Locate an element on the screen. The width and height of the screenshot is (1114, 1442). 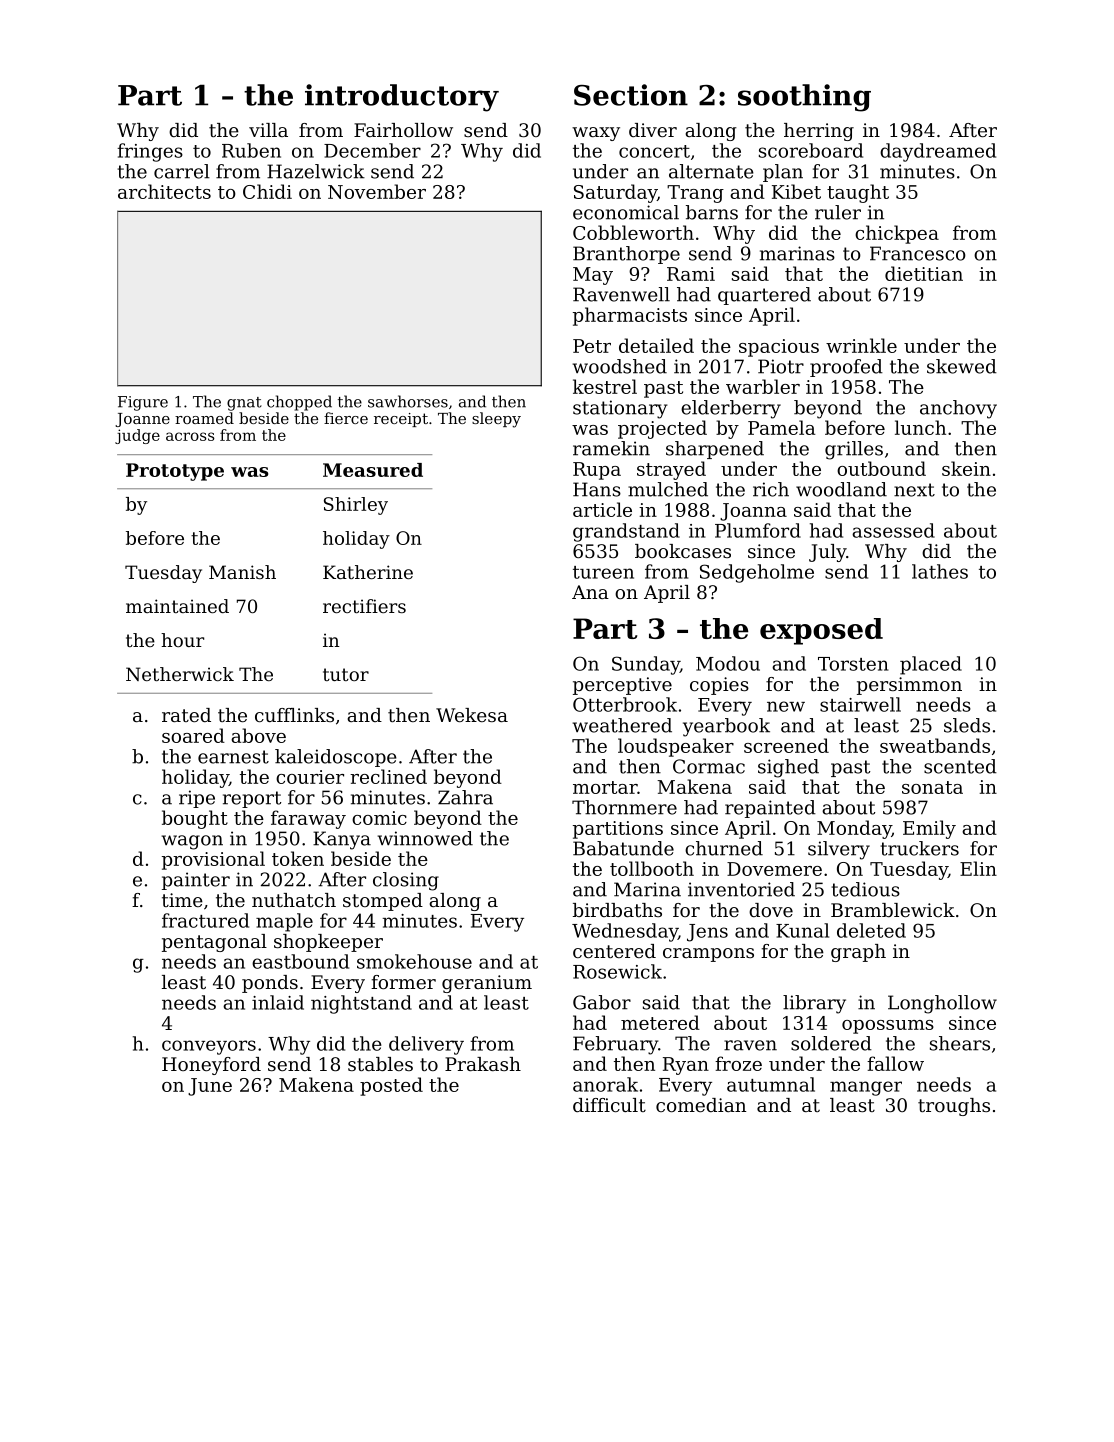
waxy is located at coordinates (596, 134).
